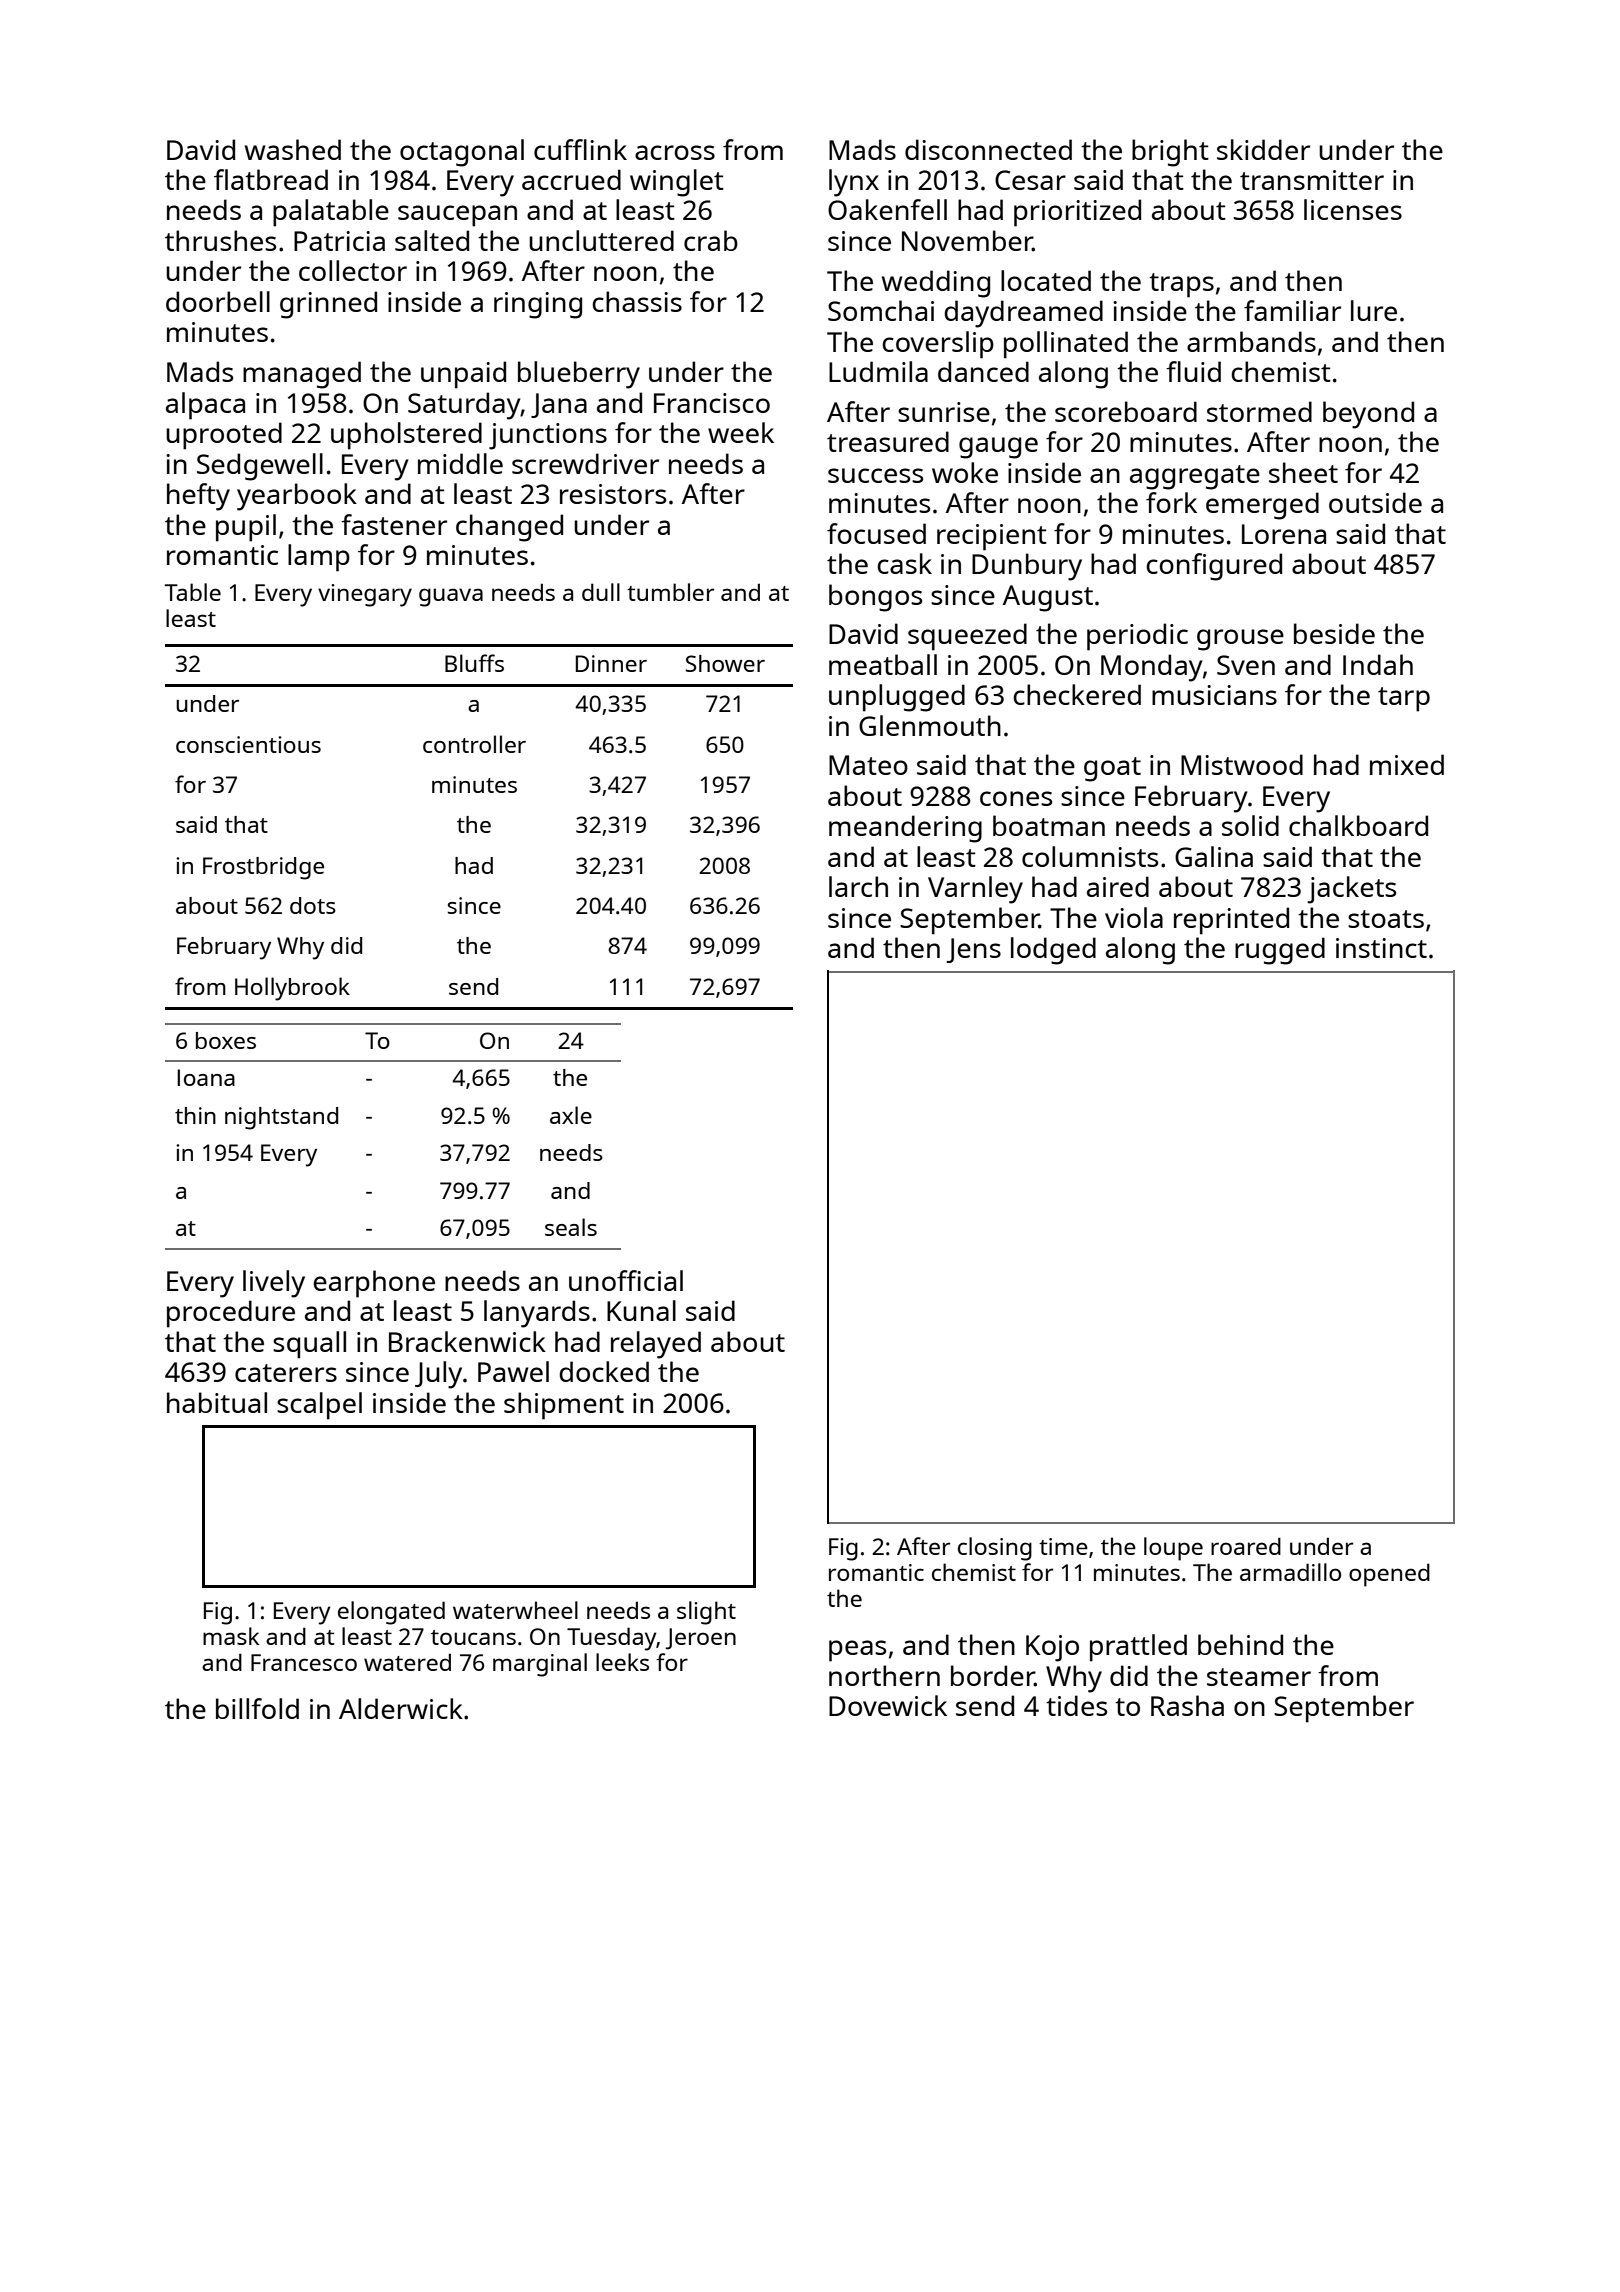 This screenshot has height=2292, width=1620. I want to click on across, so click(675, 152).
